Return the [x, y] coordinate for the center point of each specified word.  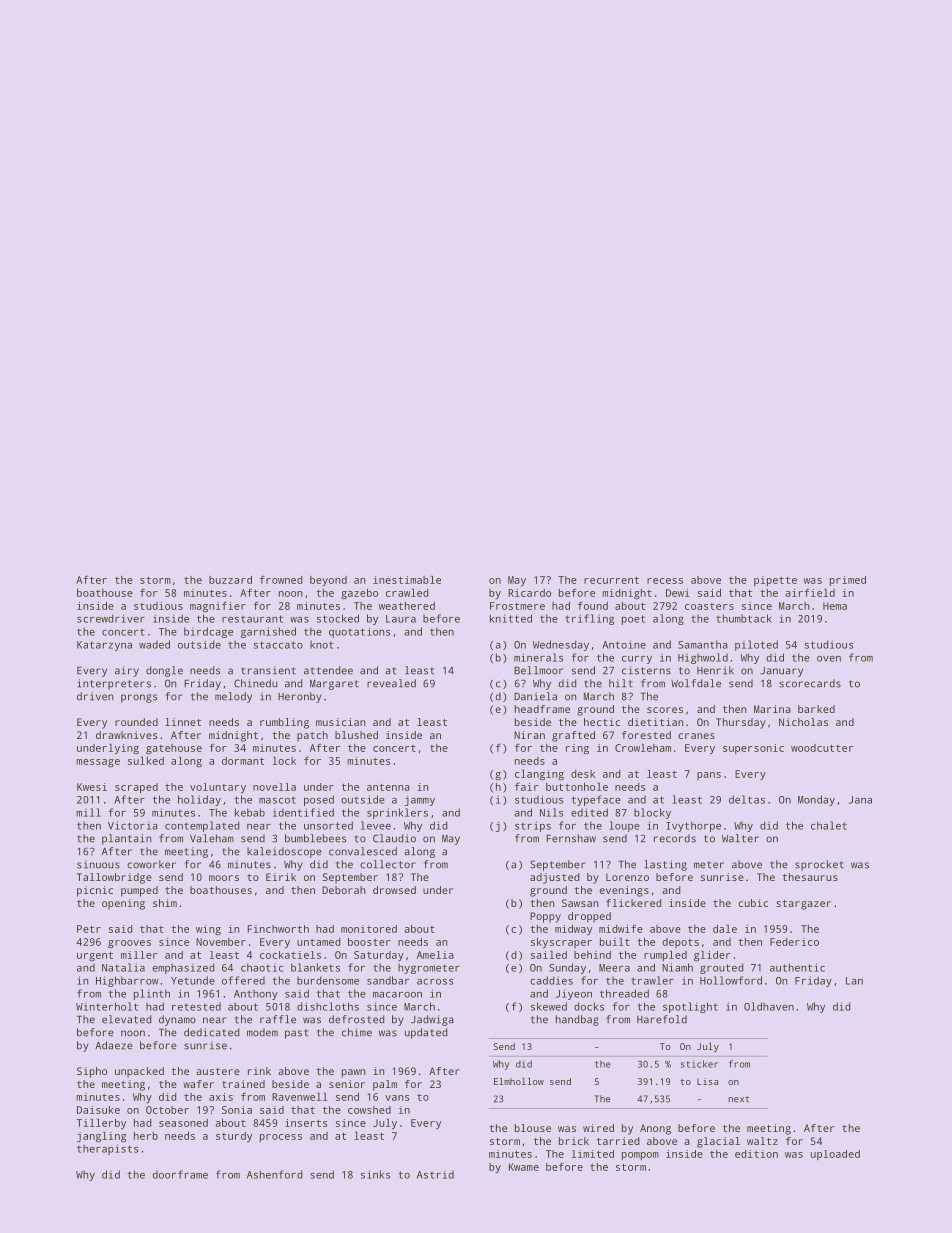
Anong [655, 1129]
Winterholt [107, 1006]
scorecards [810, 683]
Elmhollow [519, 1081]
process [281, 1138]
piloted [756, 645]
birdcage [208, 632]
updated [426, 1033]
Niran [529, 735]
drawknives [126, 735]
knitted [511, 618]
